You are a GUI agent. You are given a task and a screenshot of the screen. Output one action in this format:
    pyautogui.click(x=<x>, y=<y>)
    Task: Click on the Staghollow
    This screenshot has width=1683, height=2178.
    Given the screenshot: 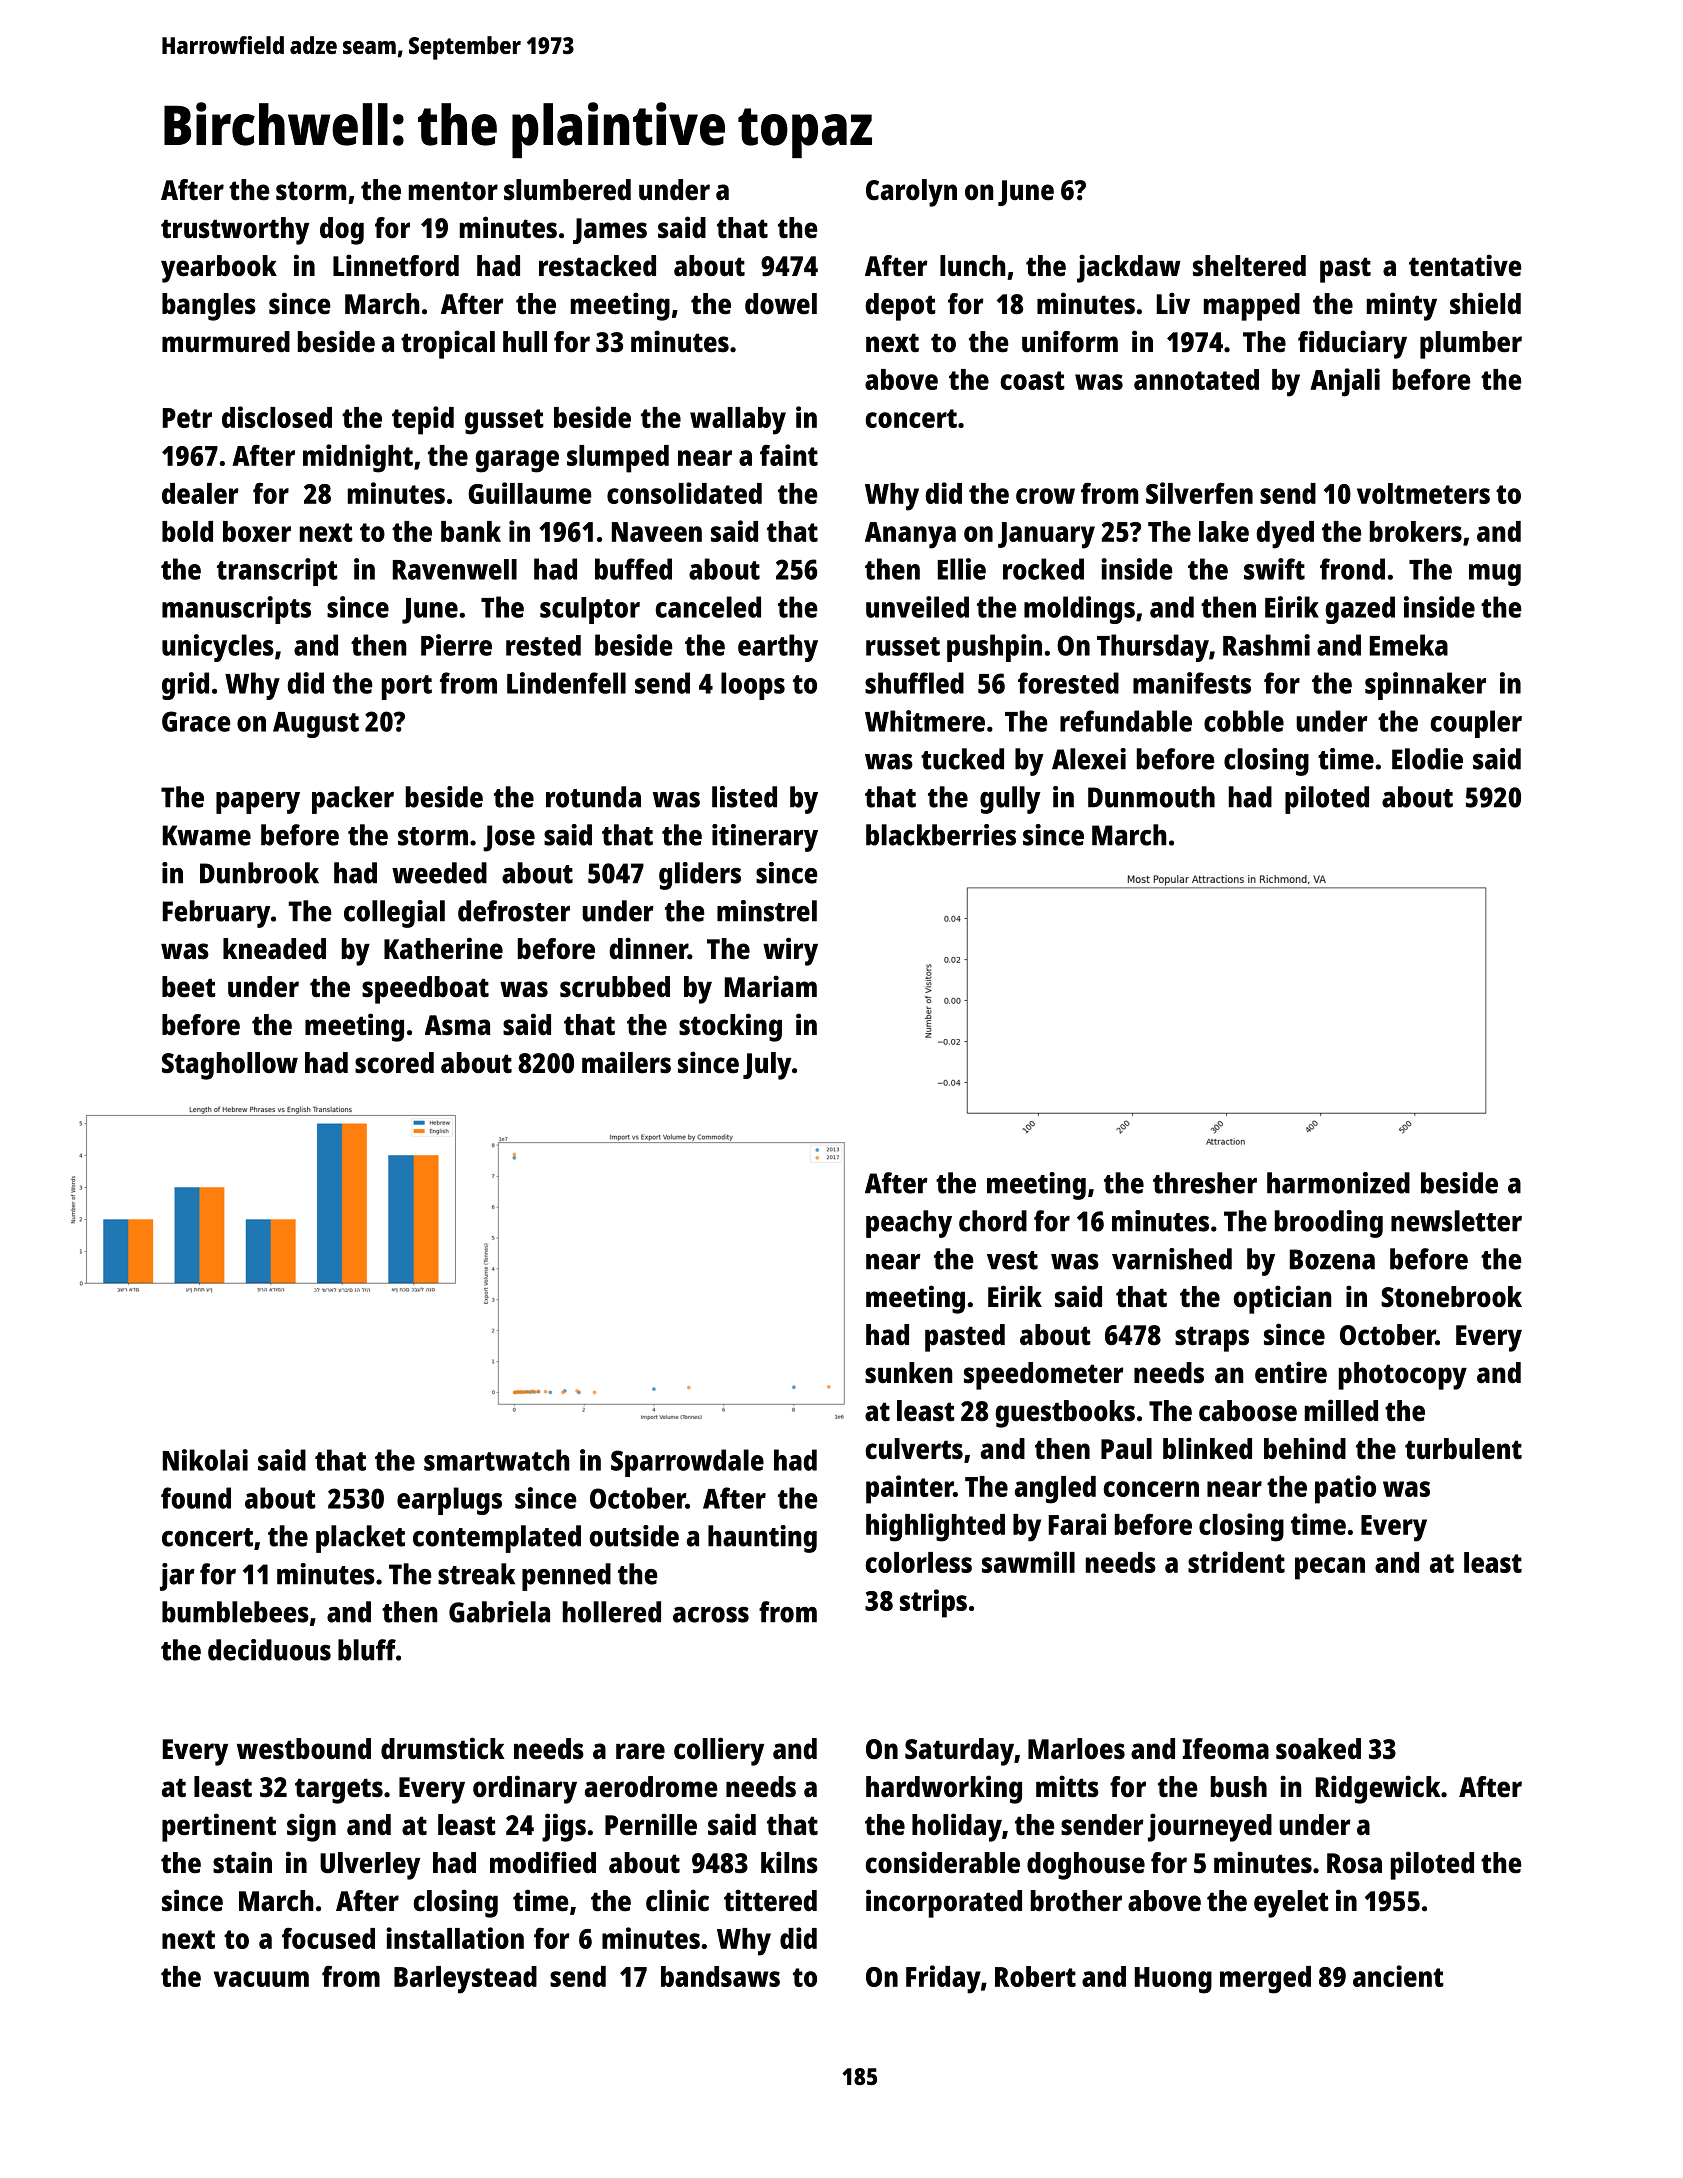 What is the action you would take?
    pyautogui.click(x=230, y=1066)
